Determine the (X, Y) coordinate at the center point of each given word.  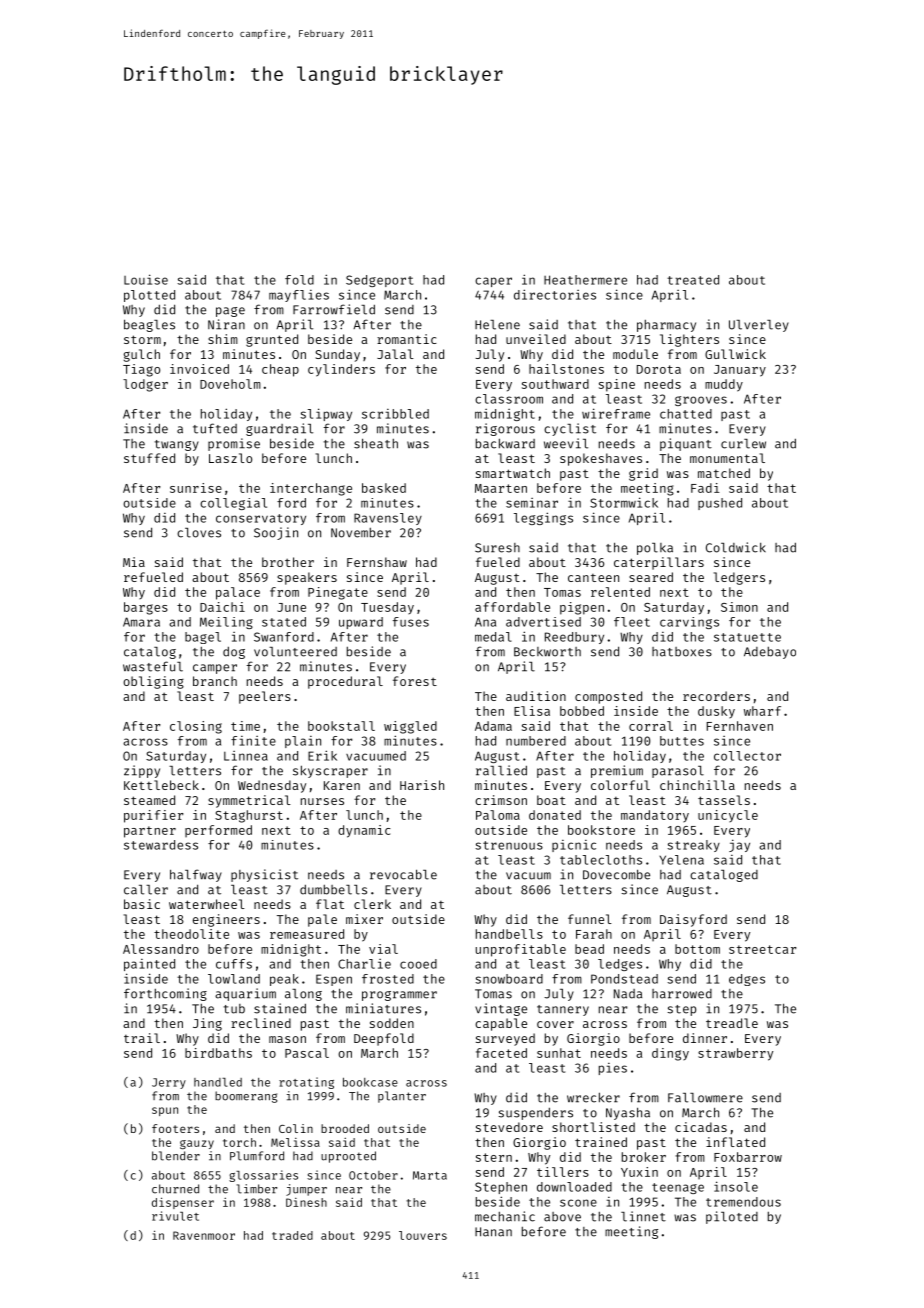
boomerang (246, 1097)
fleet (632, 622)
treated (693, 280)
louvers (423, 1235)
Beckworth (547, 652)
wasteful (153, 666)
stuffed (149, 458)
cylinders (341, 370)
